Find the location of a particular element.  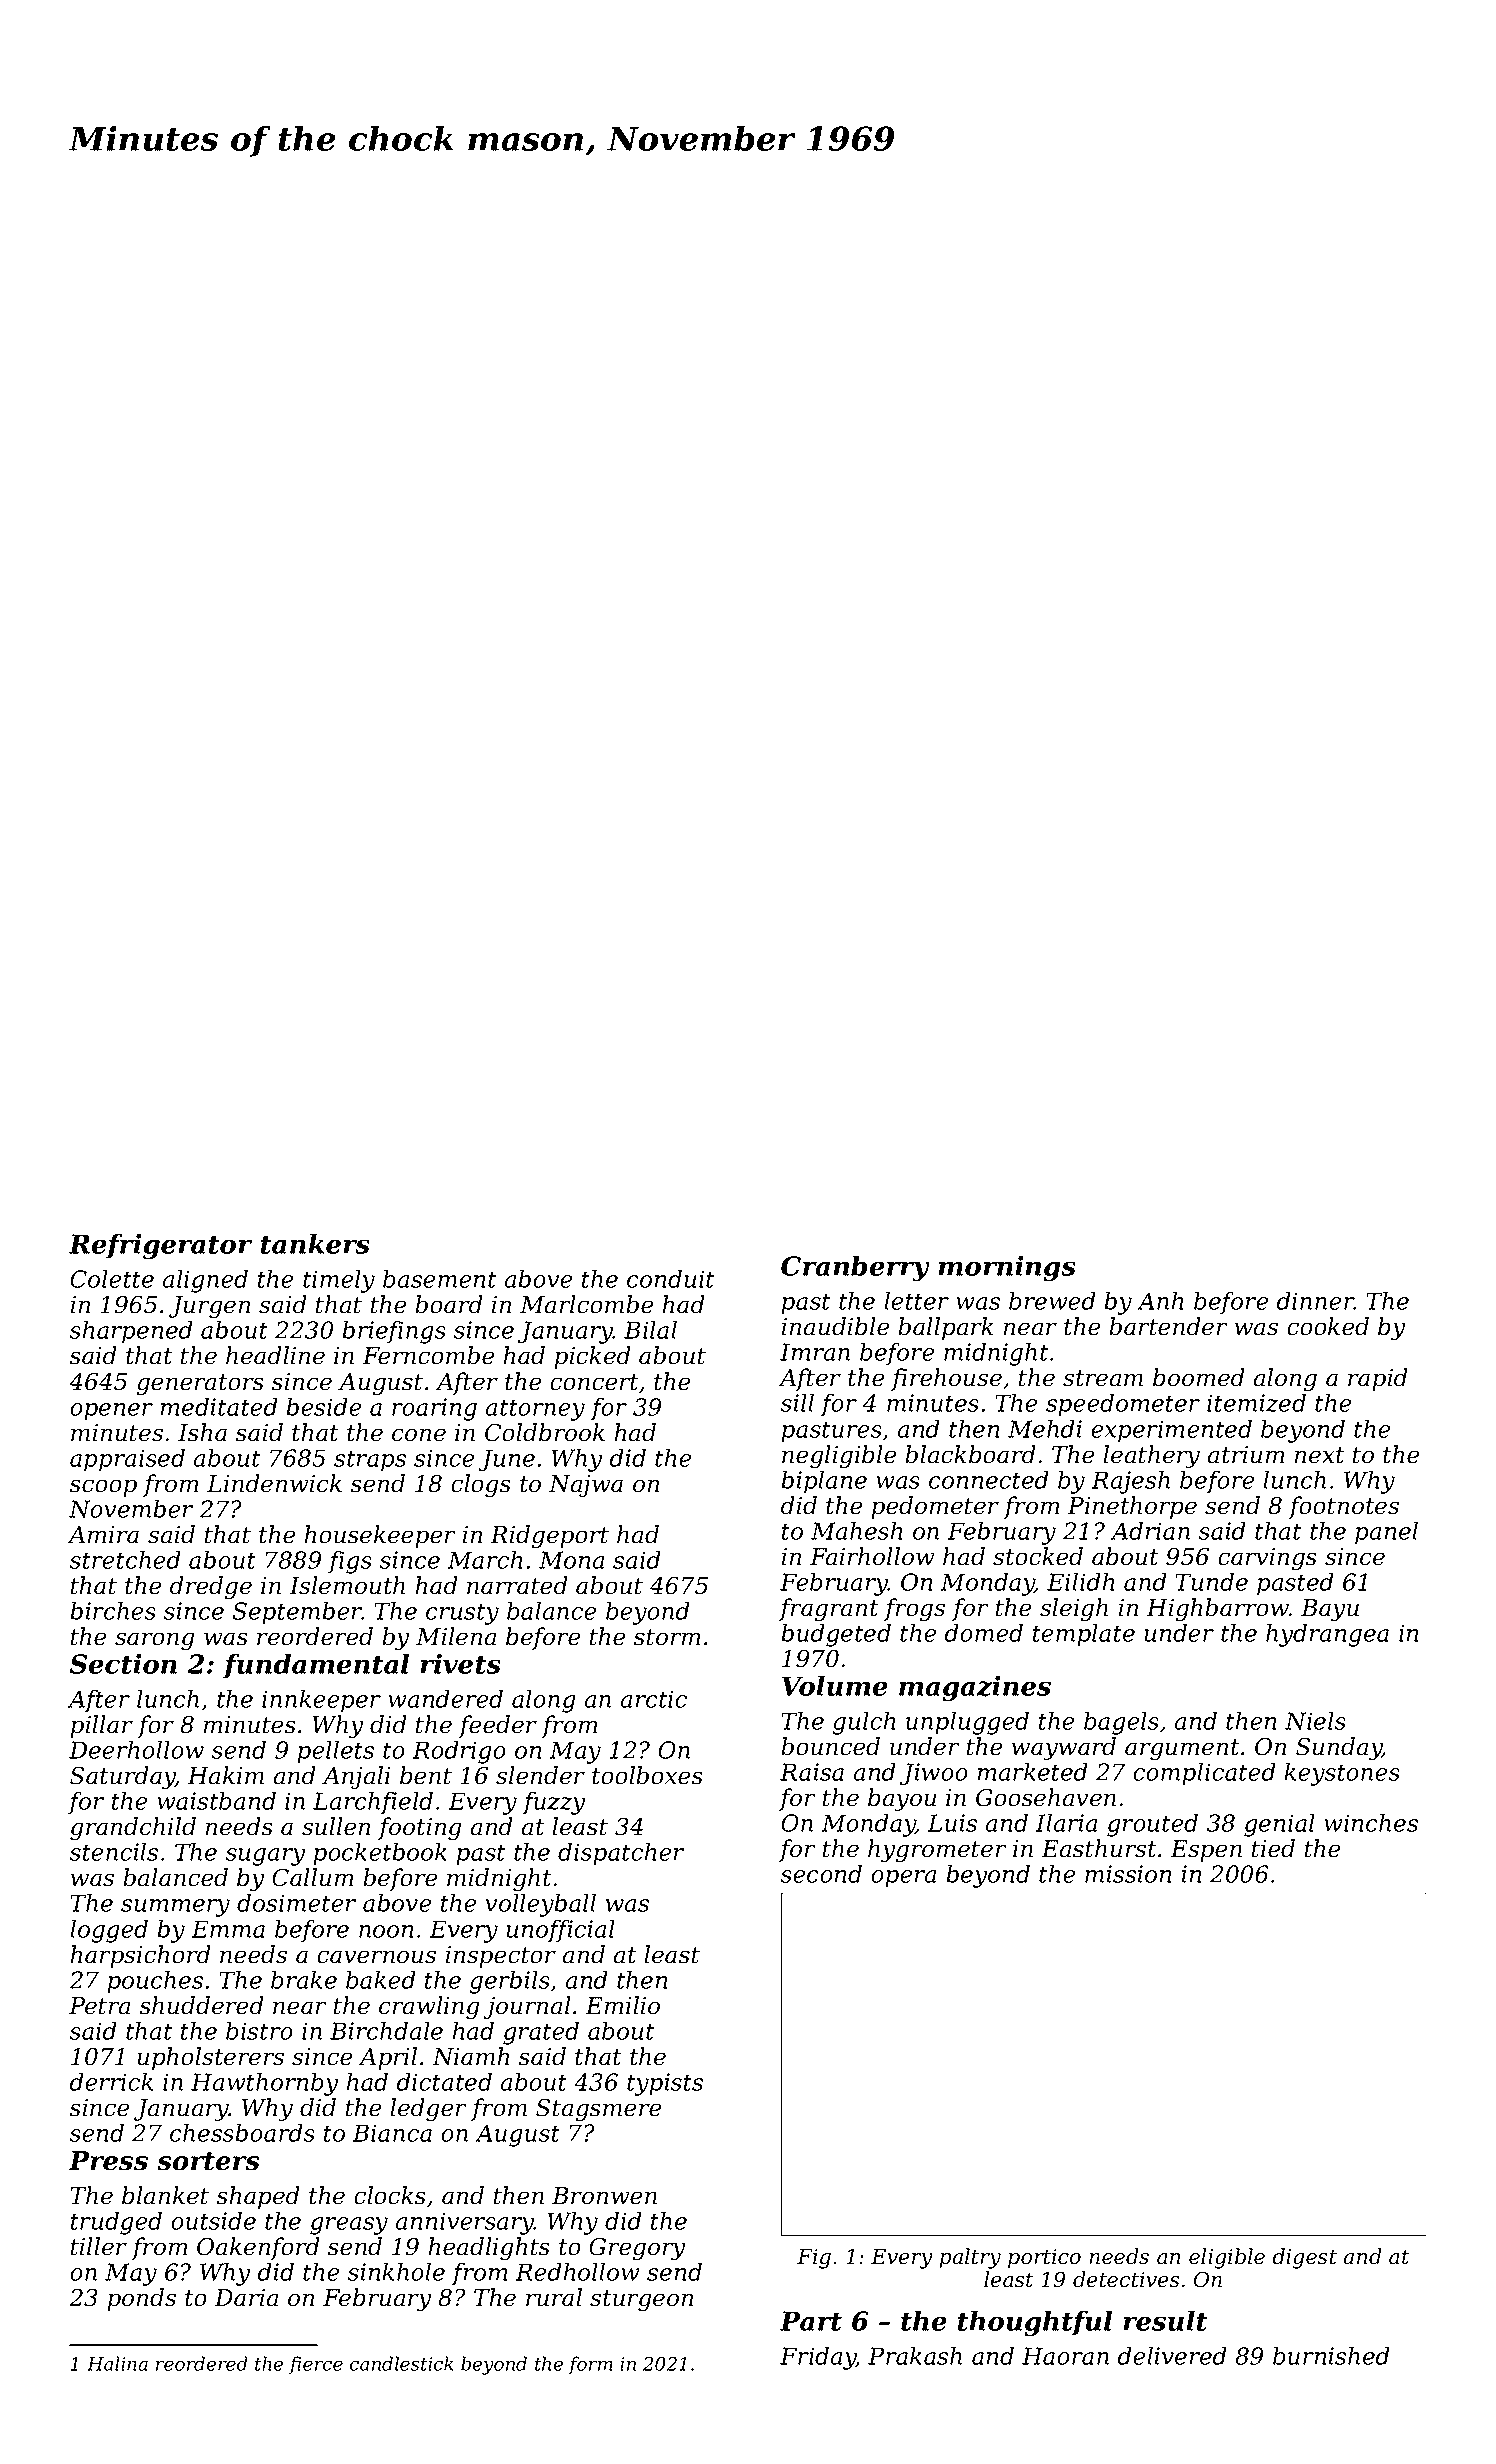

bartender is located at coordinates (1168, 1326).
